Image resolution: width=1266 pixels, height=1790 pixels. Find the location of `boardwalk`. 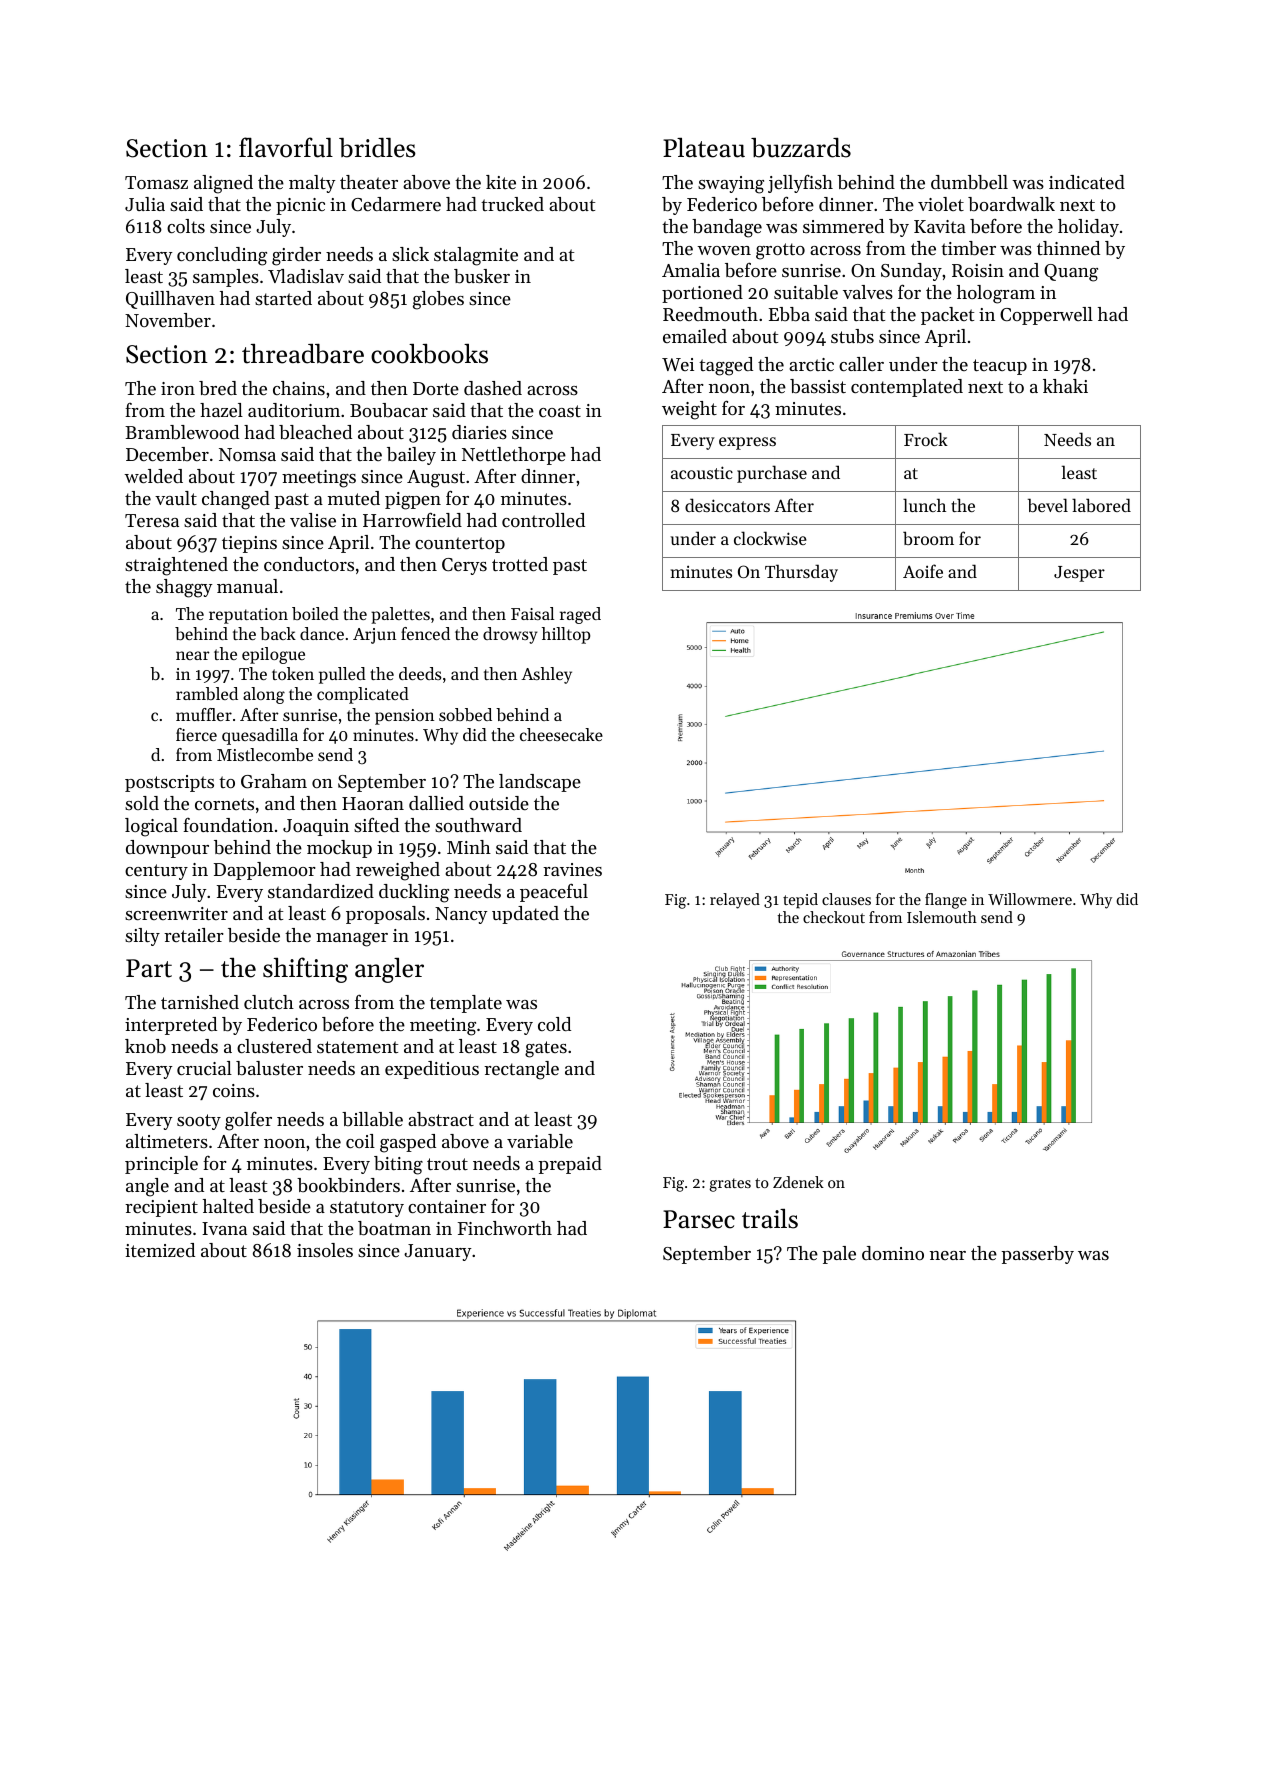

boardwalk is located at coordinates (1011, 204).
